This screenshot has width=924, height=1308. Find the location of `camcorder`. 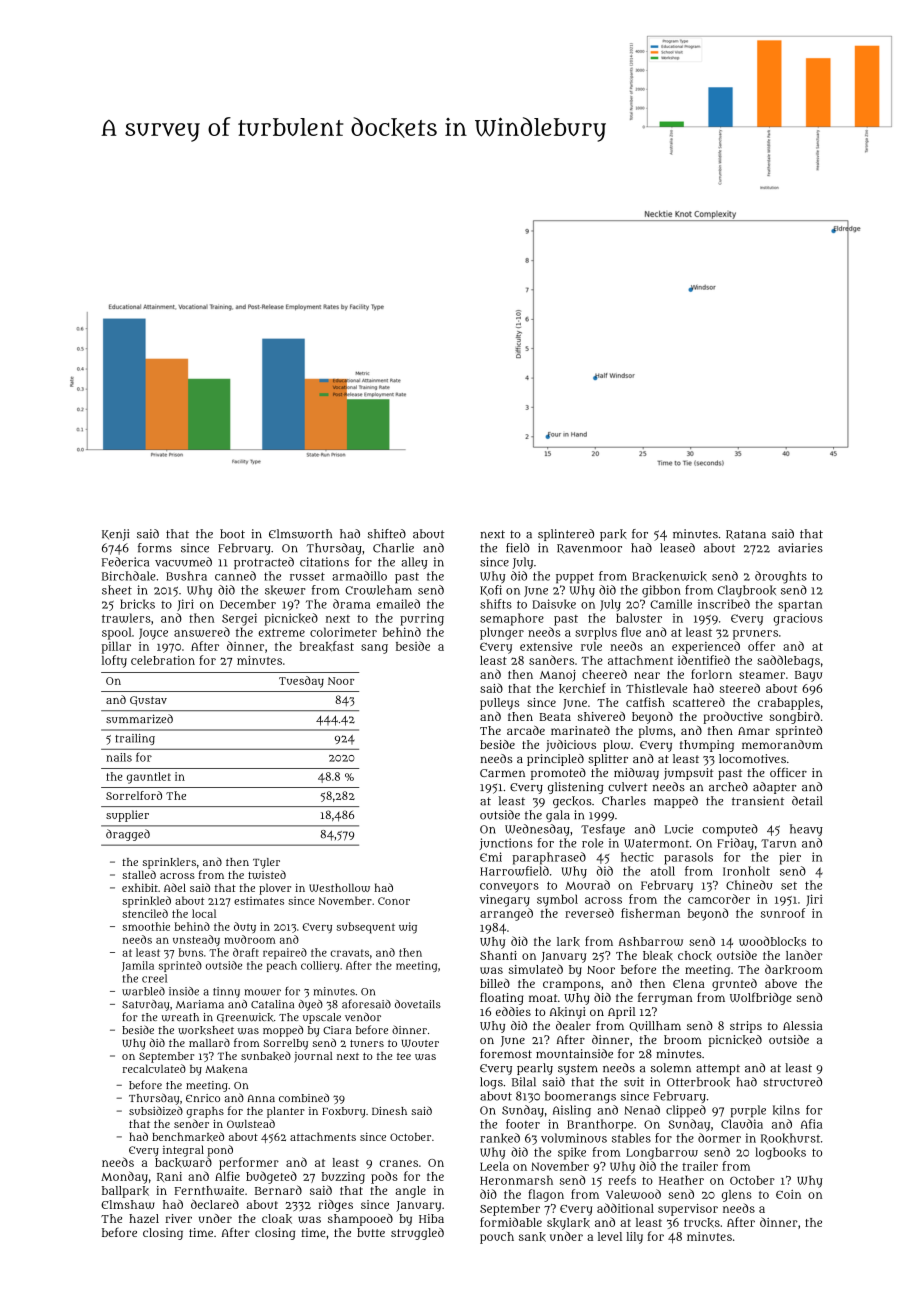

camcorder is located at coordinates (719, 899).
